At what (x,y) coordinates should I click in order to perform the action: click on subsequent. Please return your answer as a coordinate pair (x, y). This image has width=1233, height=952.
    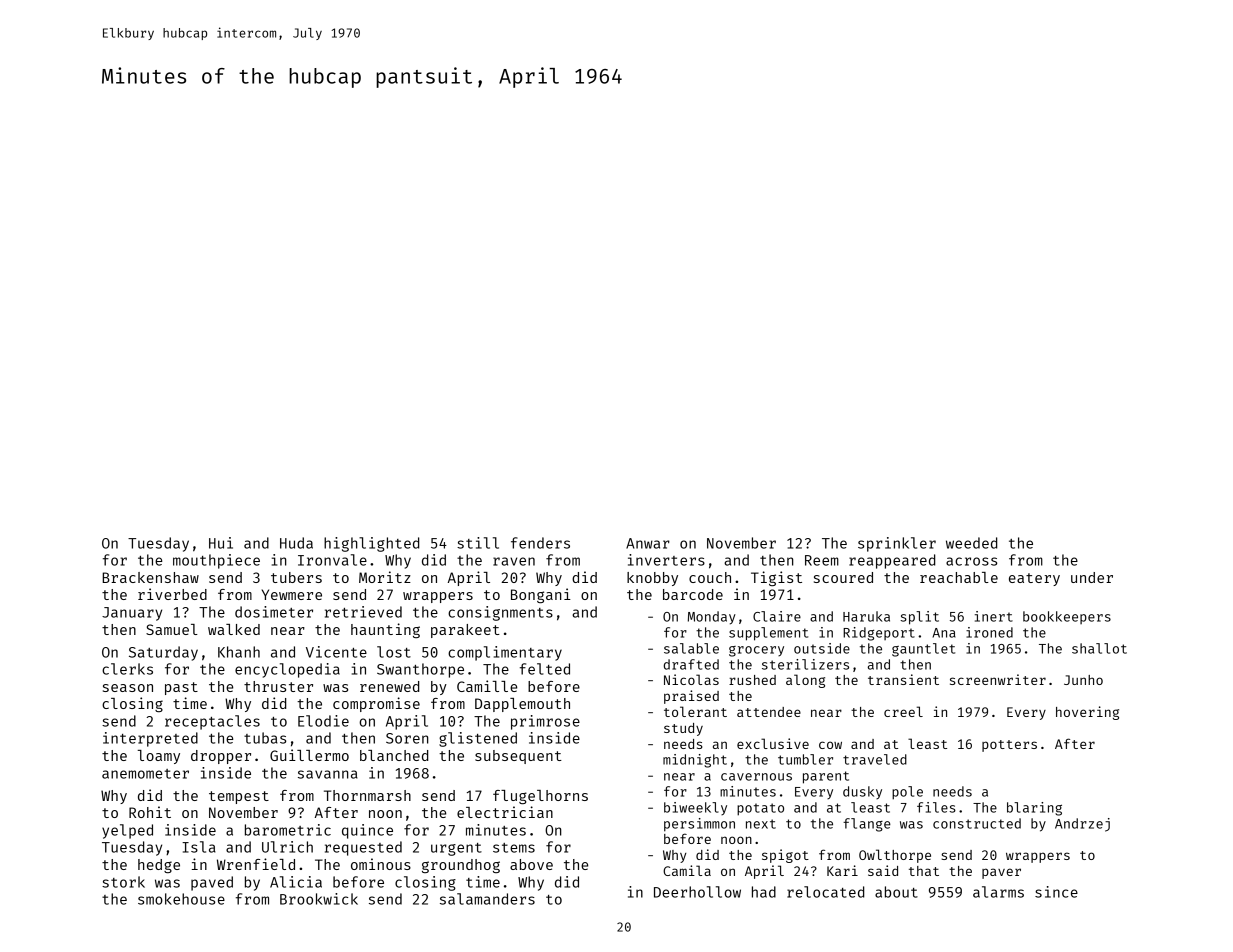
    Looking at the image, I should click on (518, 757).
